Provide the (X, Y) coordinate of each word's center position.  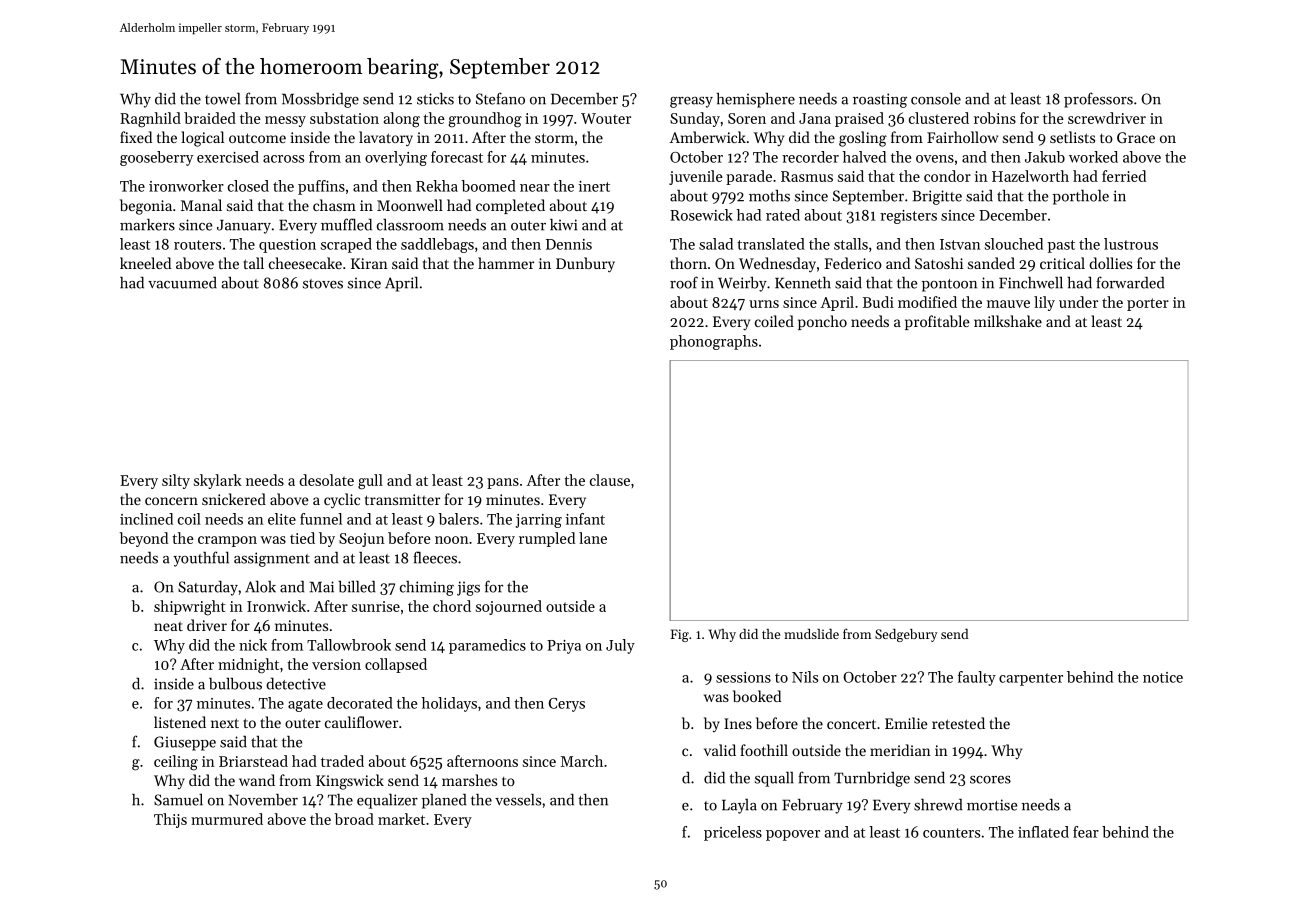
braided (210, 118)
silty (176, 481)
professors (1098, 100)
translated (771, 244)
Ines (738, 723)
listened (180, 722)
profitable (937, 322)
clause (610, 480)
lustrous (1131, 244)
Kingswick (350, 782)
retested (958, 723)
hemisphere (755, 100)
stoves (323, 284)
